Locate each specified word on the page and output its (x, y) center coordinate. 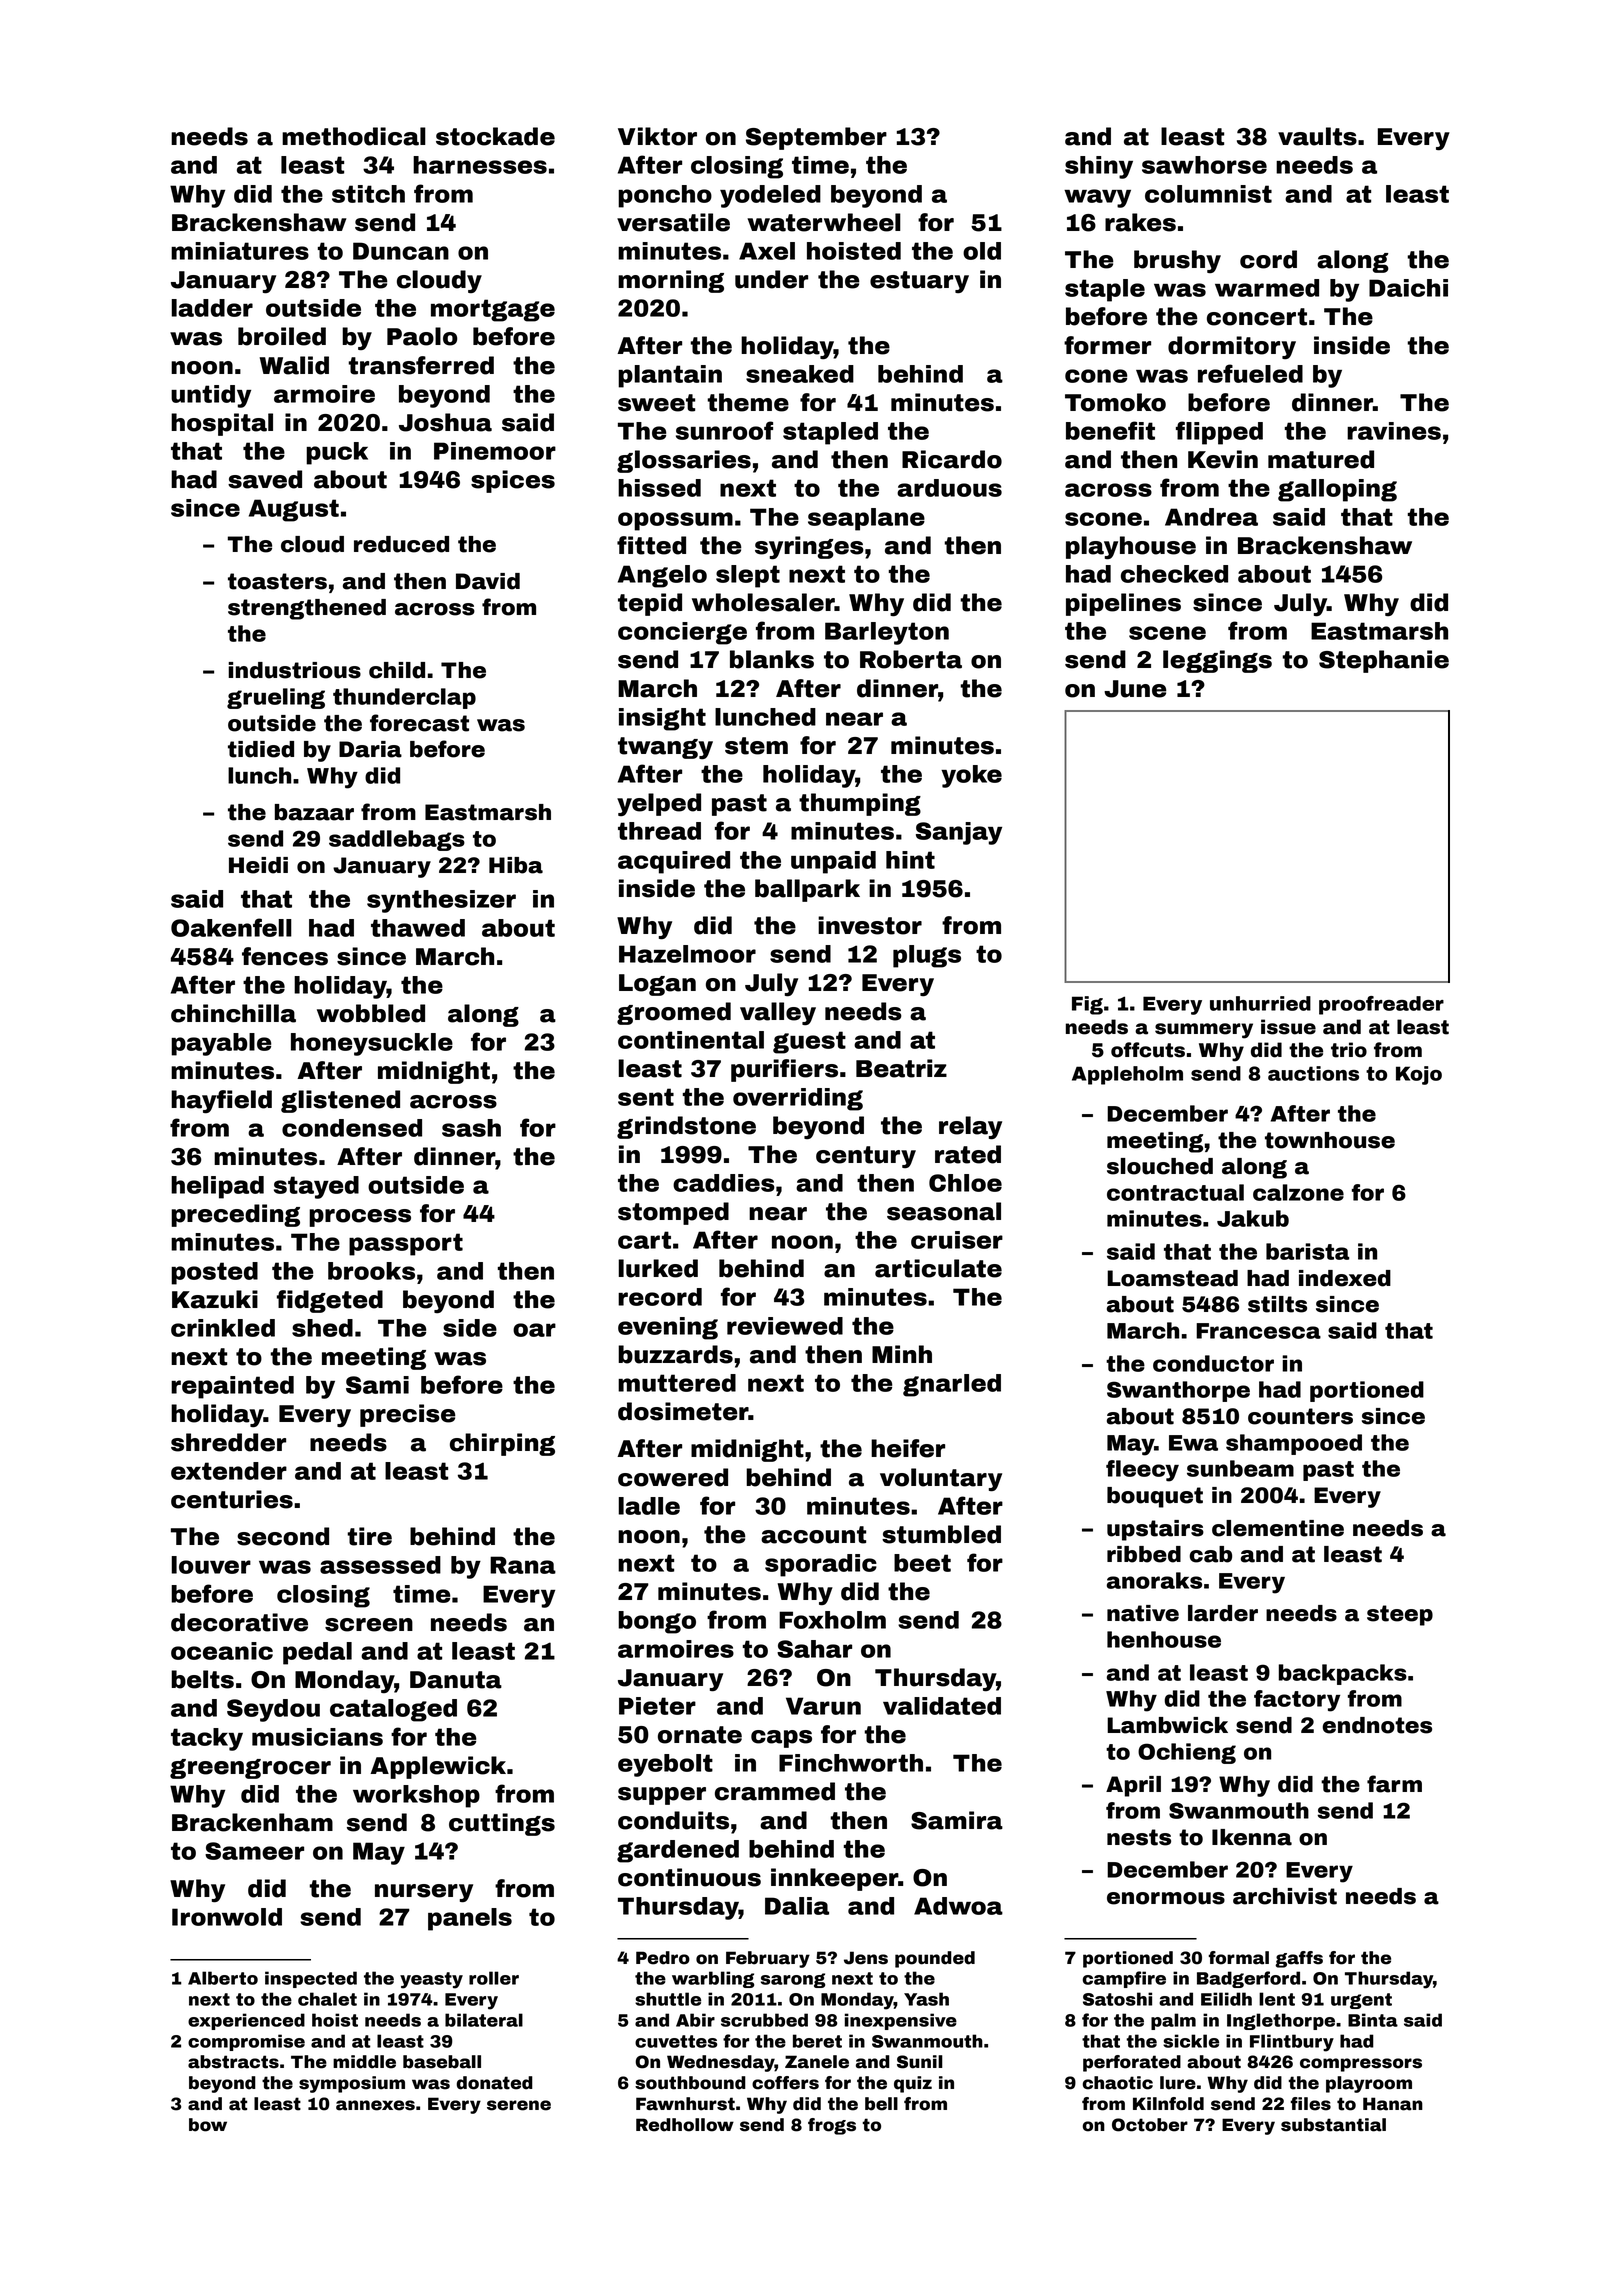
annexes (375, 2105)
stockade (495, 136)
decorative (239, 1622)
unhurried (1260, 1003)
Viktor (657, 136)
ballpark (807, 890)
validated (942, 1706)
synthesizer (441, 901)
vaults (1317, 136)
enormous (1166, 1898)
